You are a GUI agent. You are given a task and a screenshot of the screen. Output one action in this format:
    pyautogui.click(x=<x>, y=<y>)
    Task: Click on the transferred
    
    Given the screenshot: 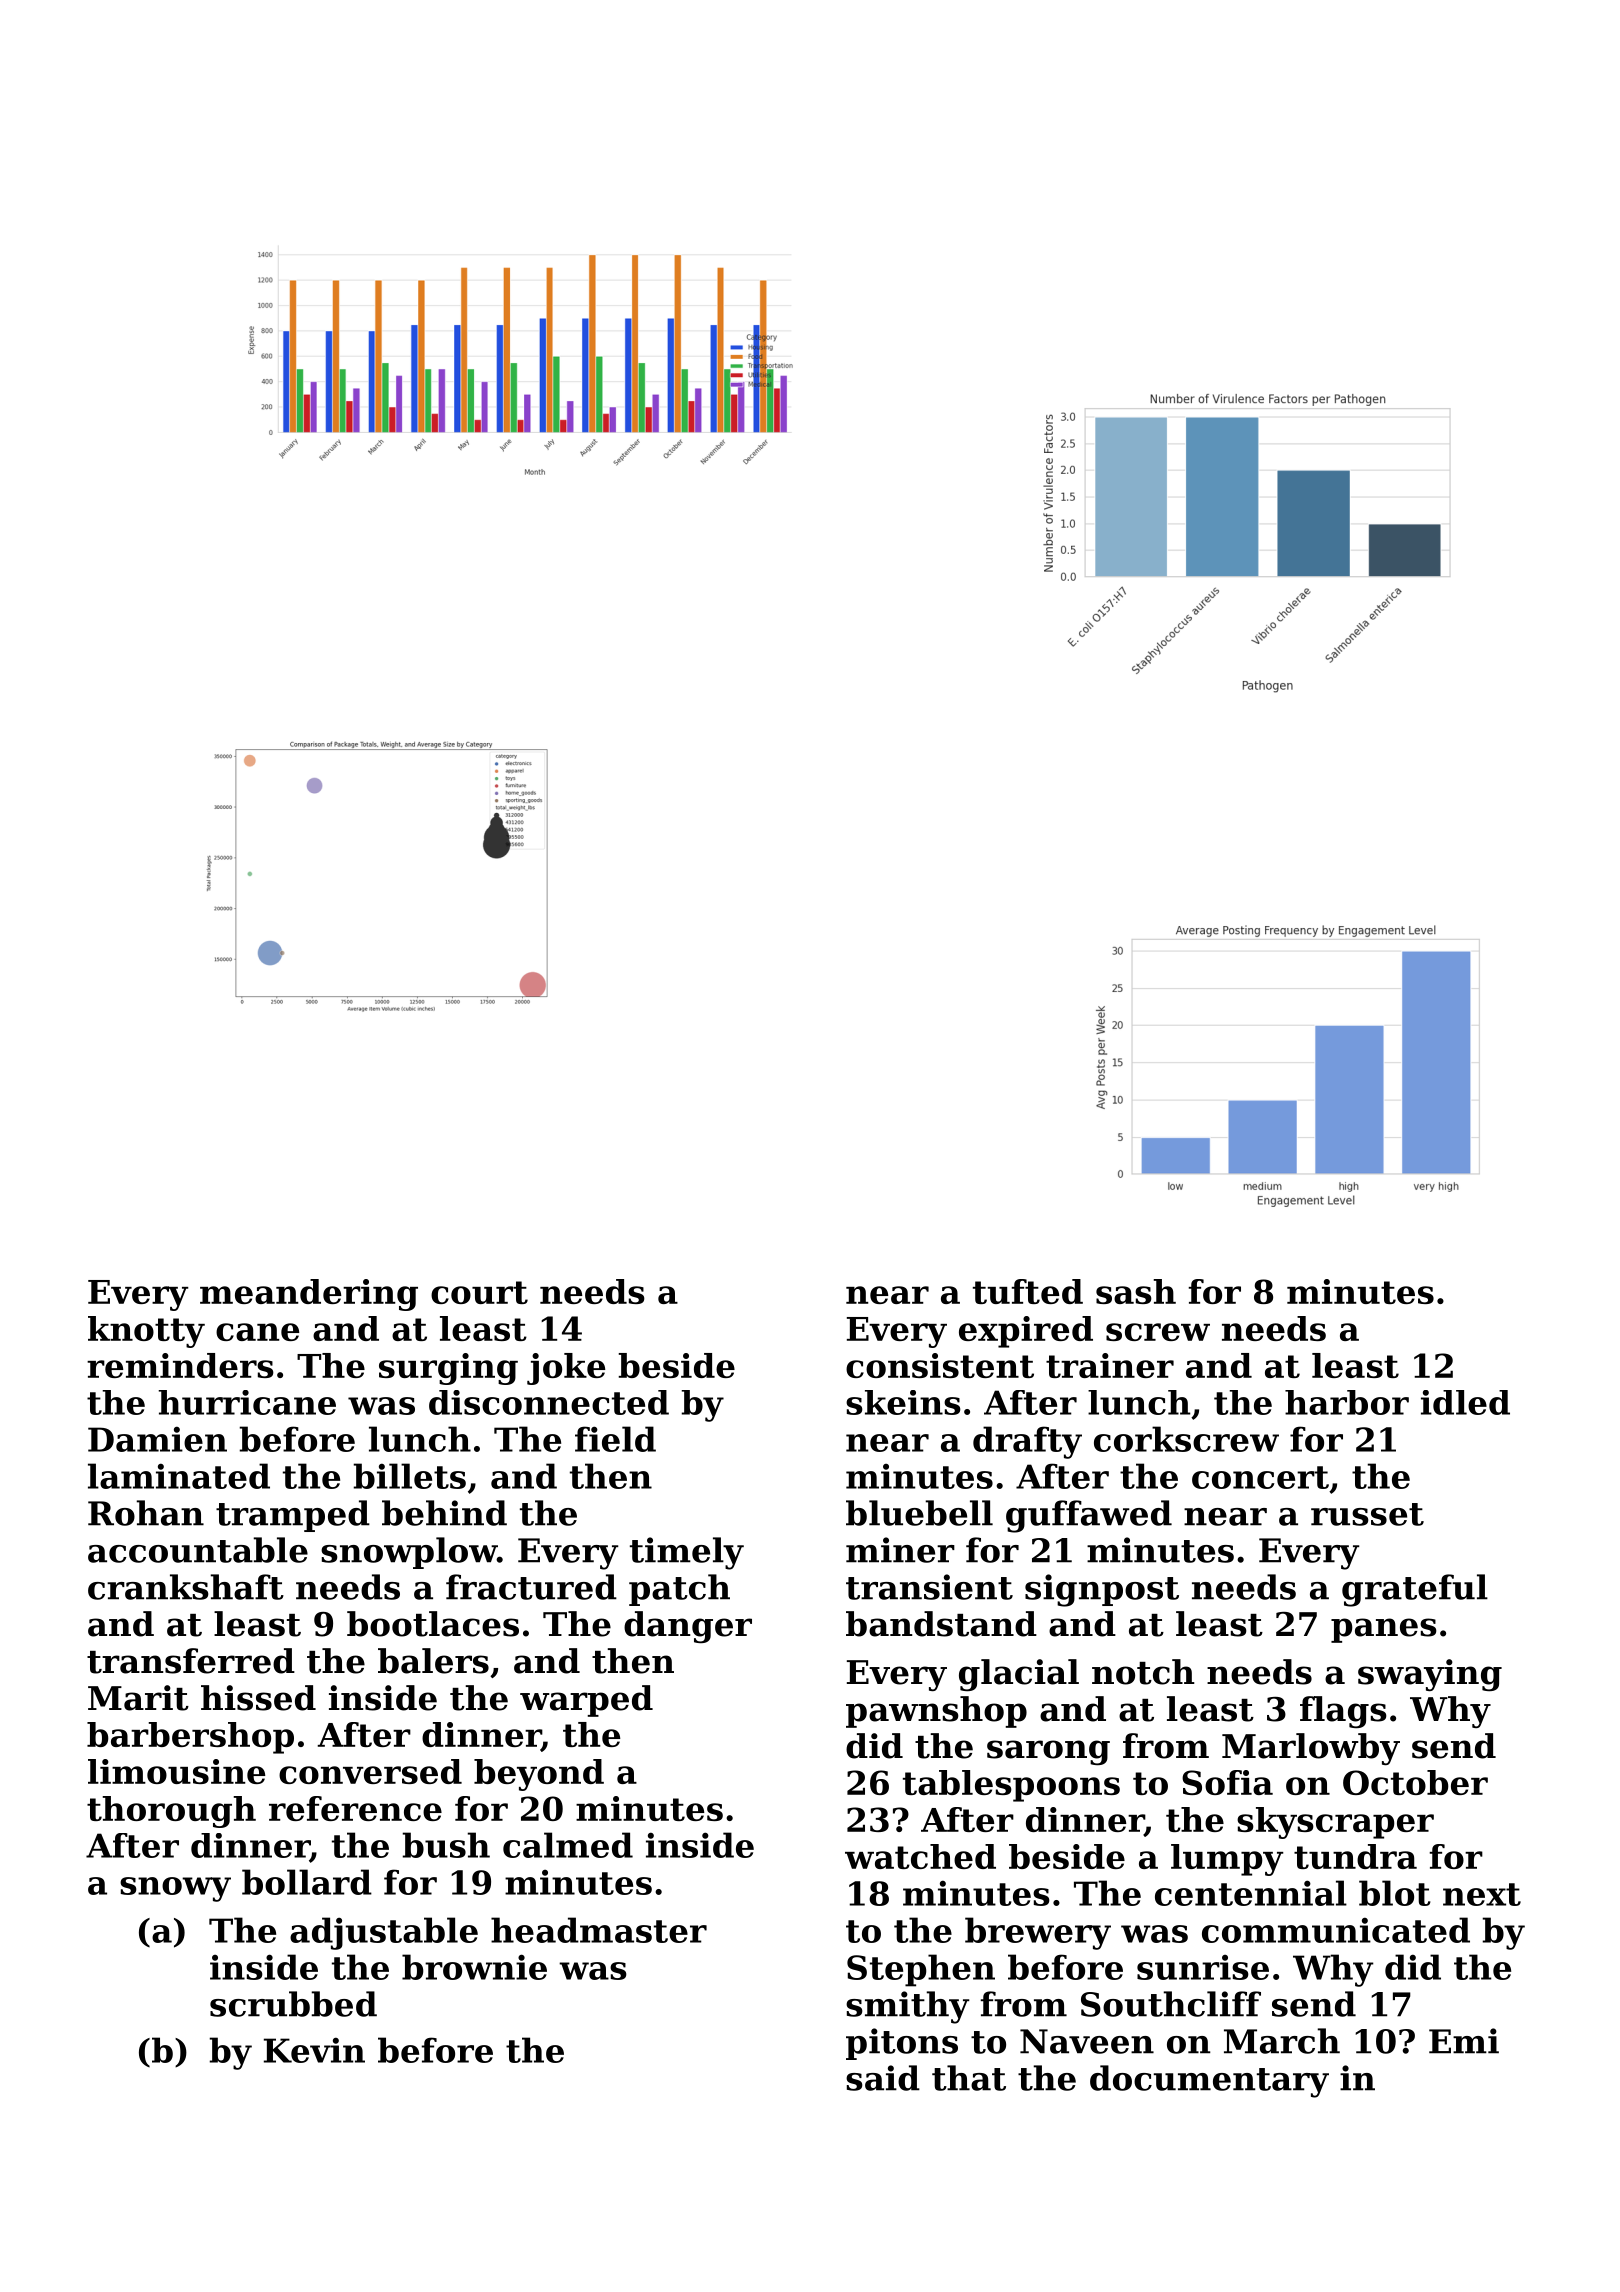 What is the action you would take?
    pyautogui.click(x=191, y=1661)
